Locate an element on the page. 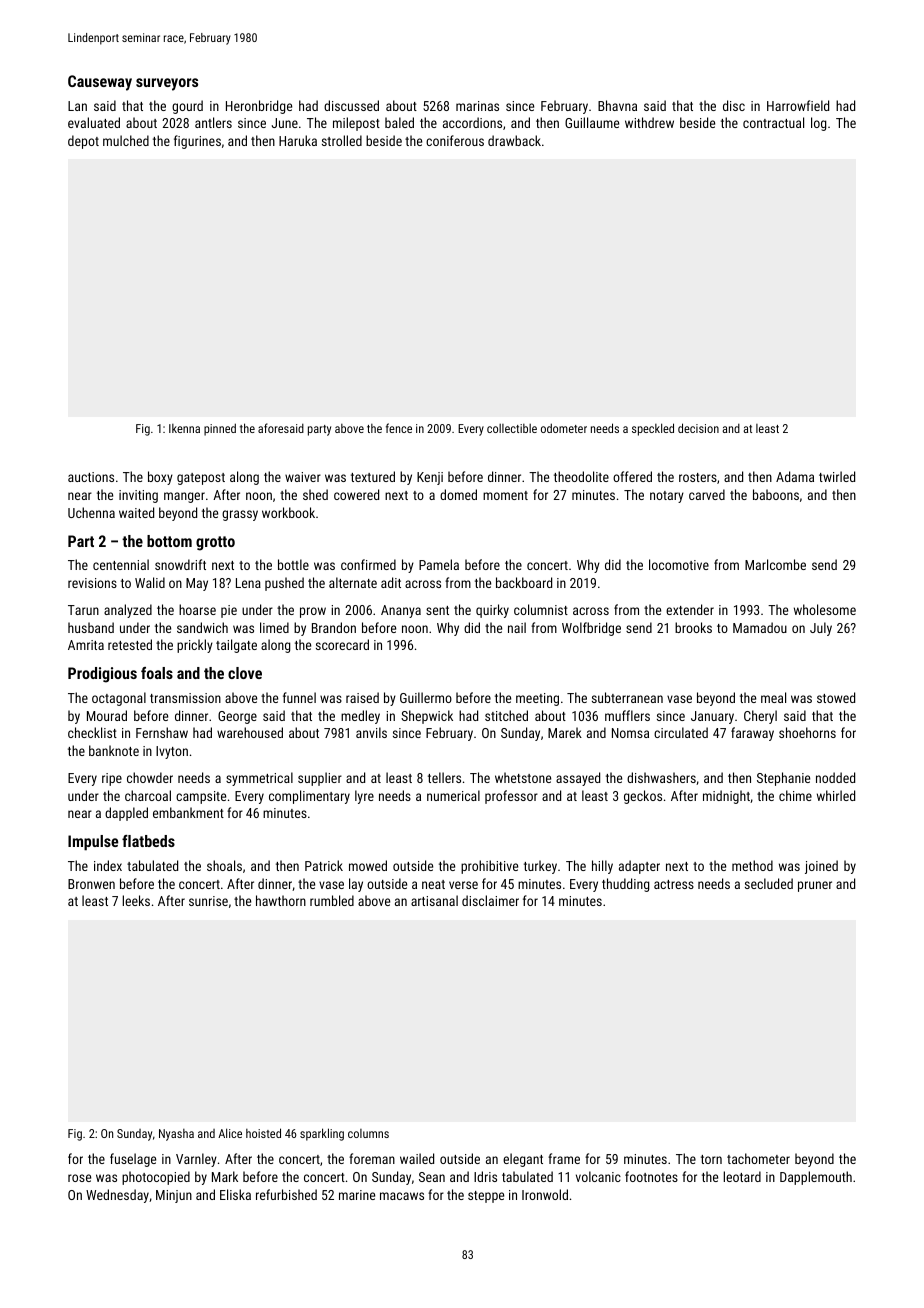  baled is located at coordinates (399, 122).
